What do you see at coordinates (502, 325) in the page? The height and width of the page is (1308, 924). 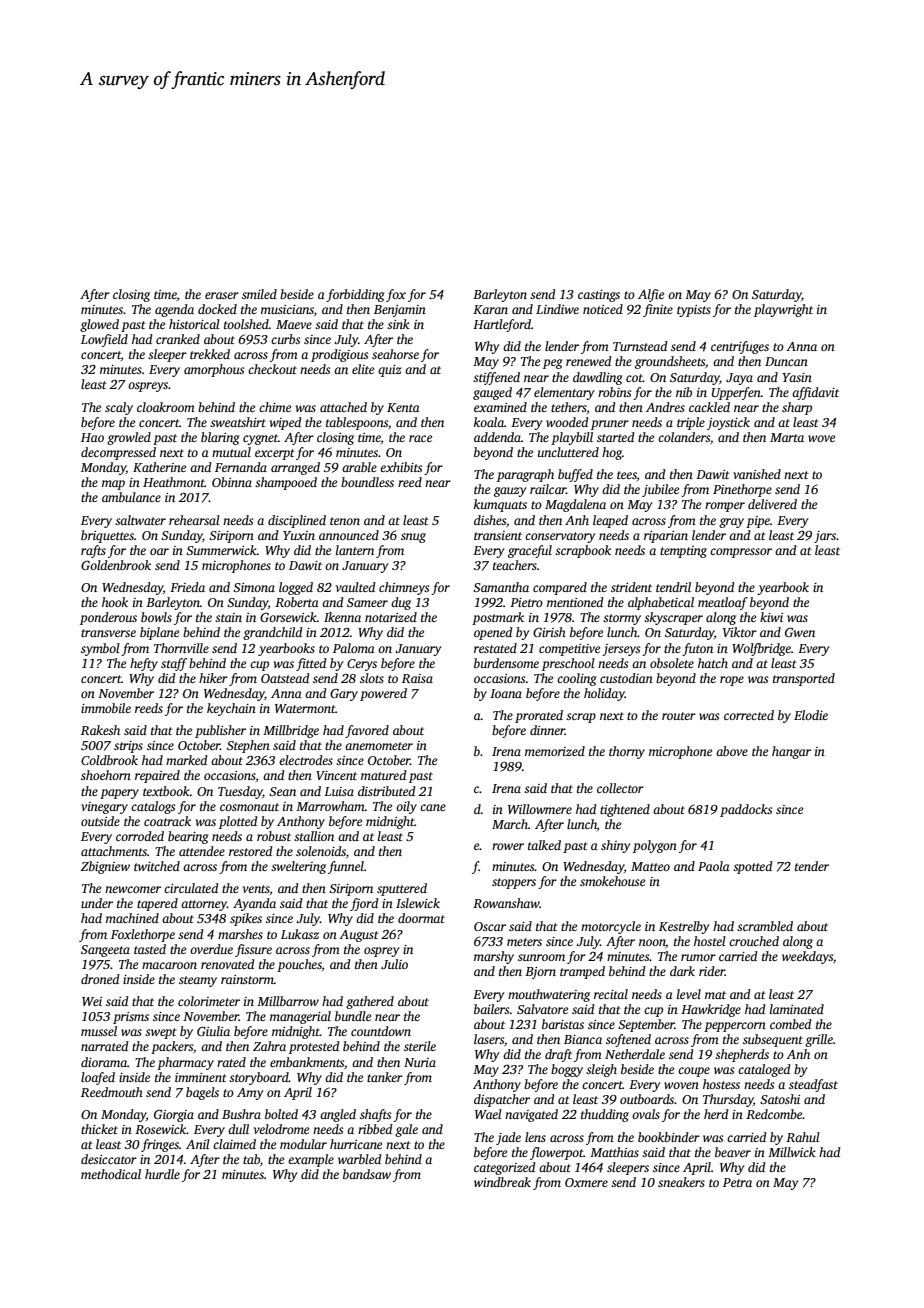 I see `Hartleford` at bounding box center [502, 325].
